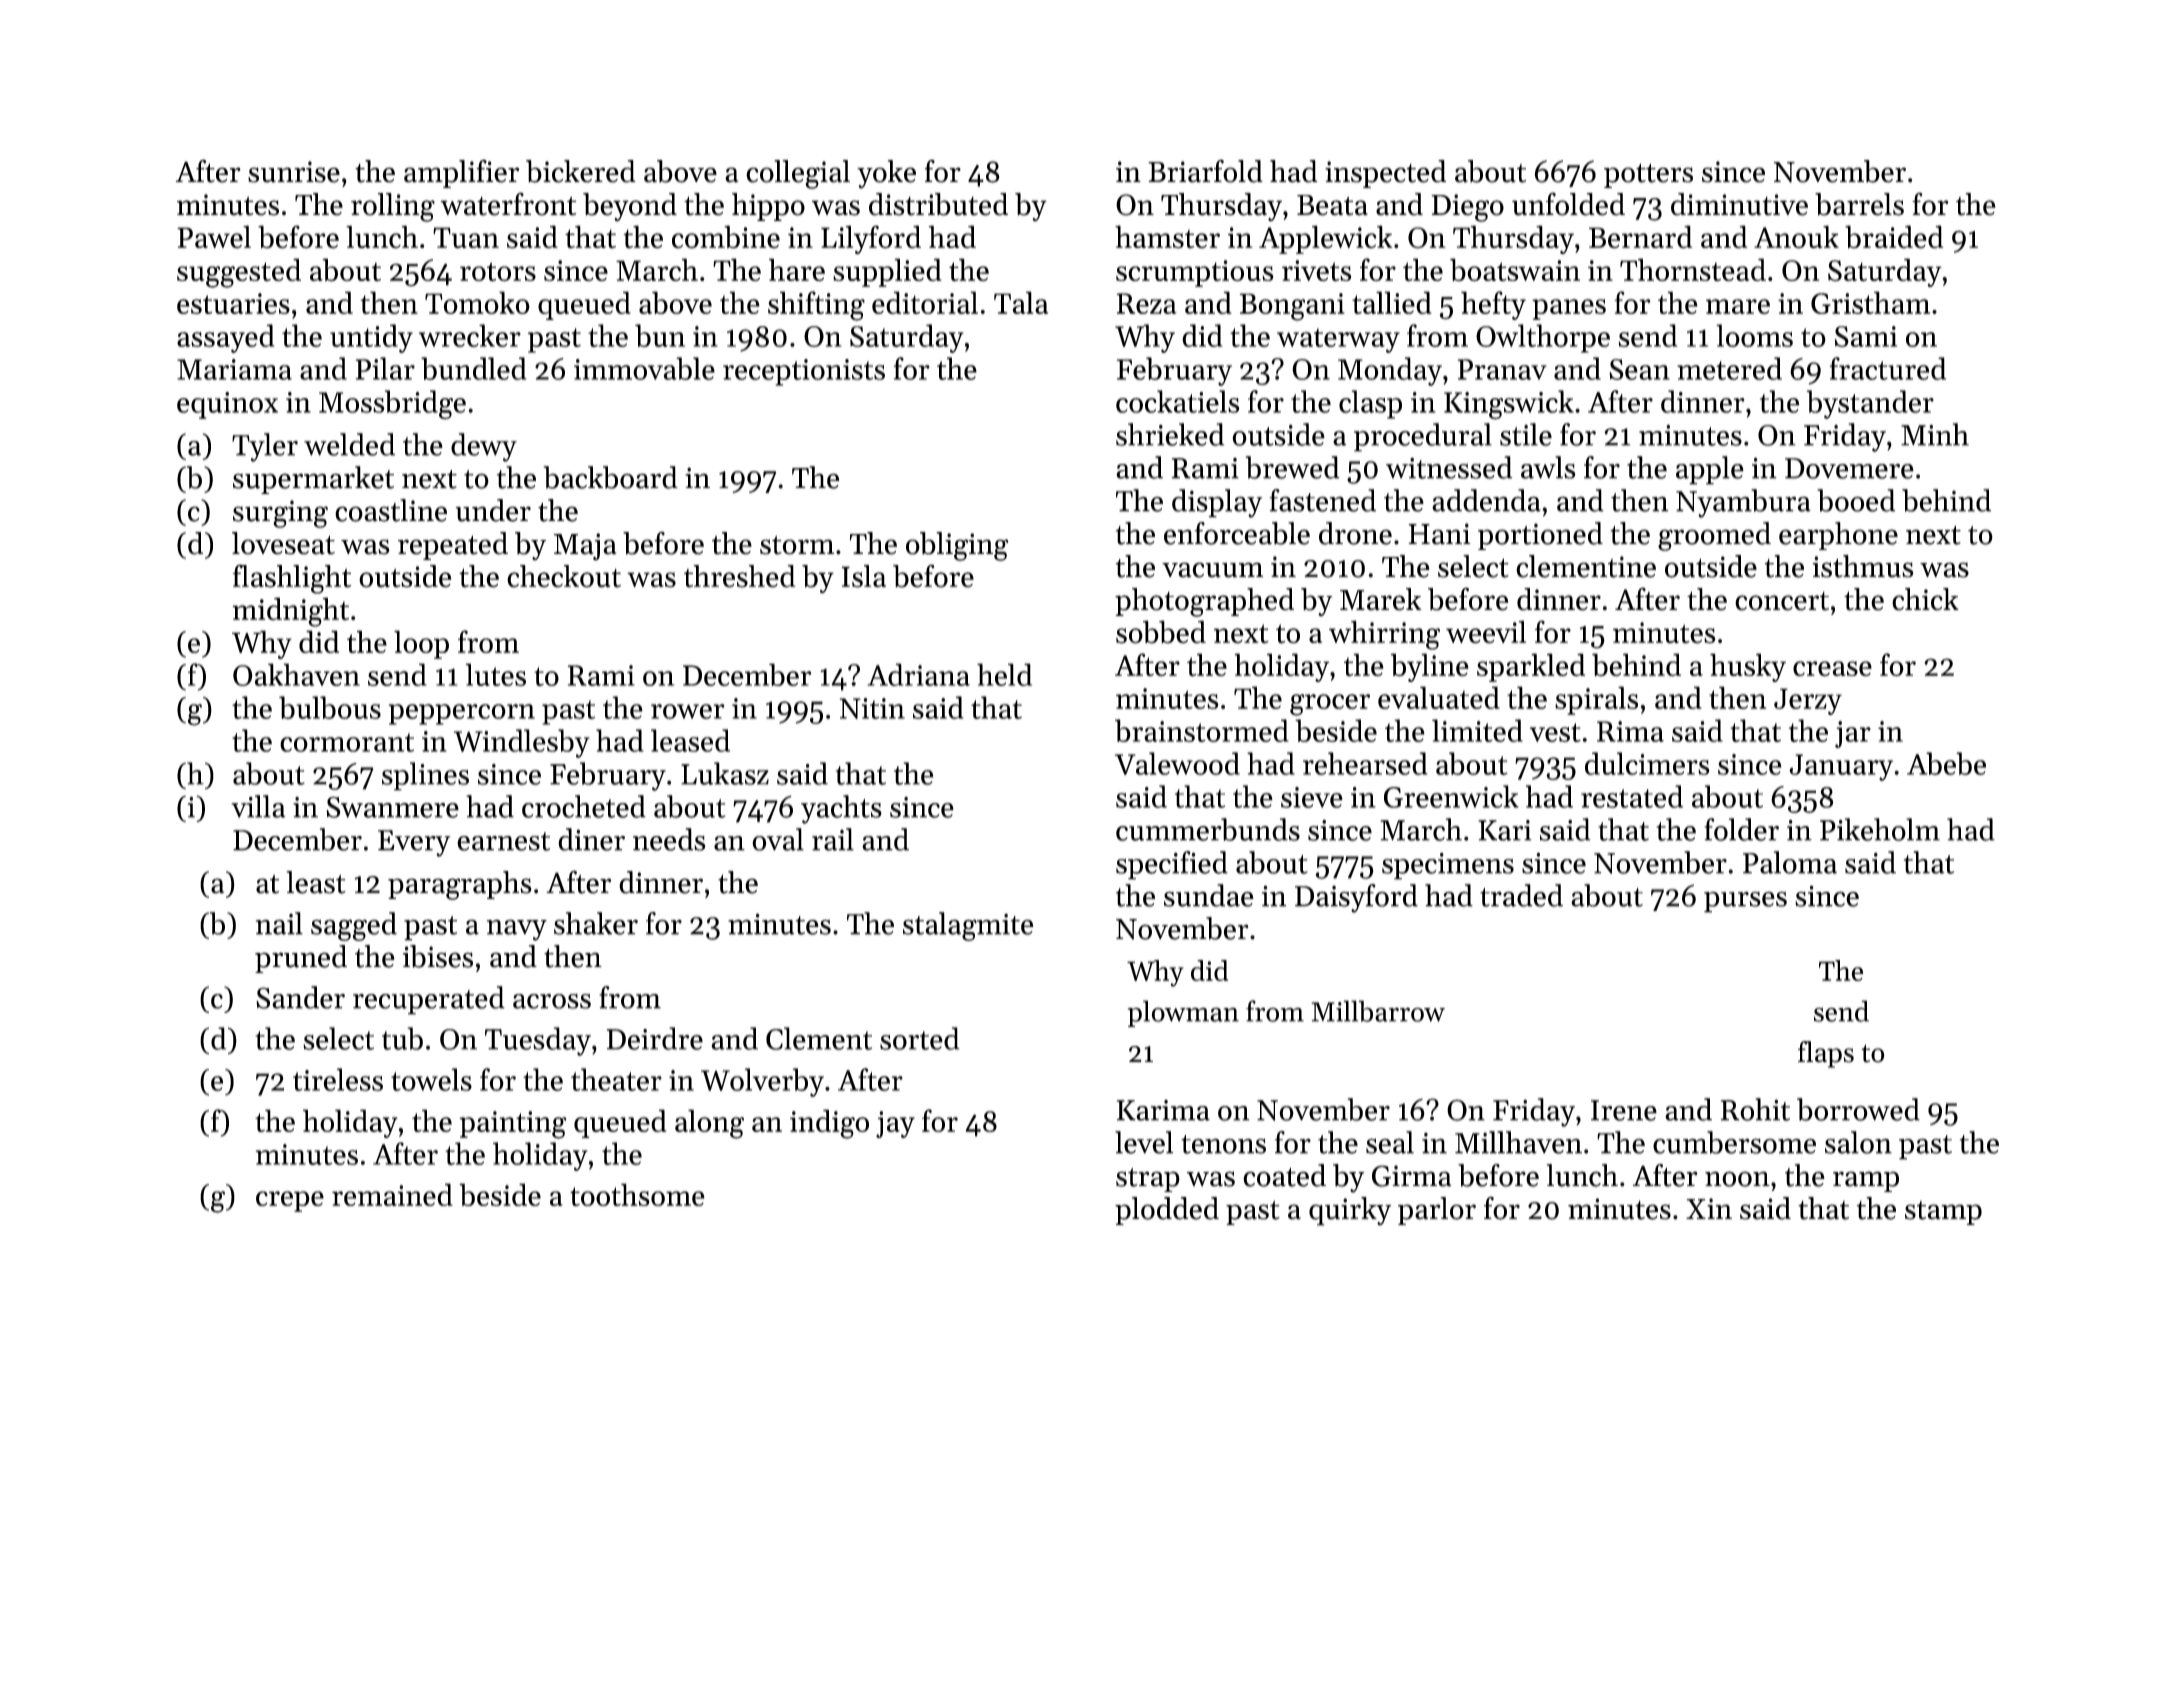 Image resolution: width=2178 pixels, height=1683 pixels. What do you see at coordinates (925, 302) in the image?
I see `editorial` at bounding box center [925, 302].
